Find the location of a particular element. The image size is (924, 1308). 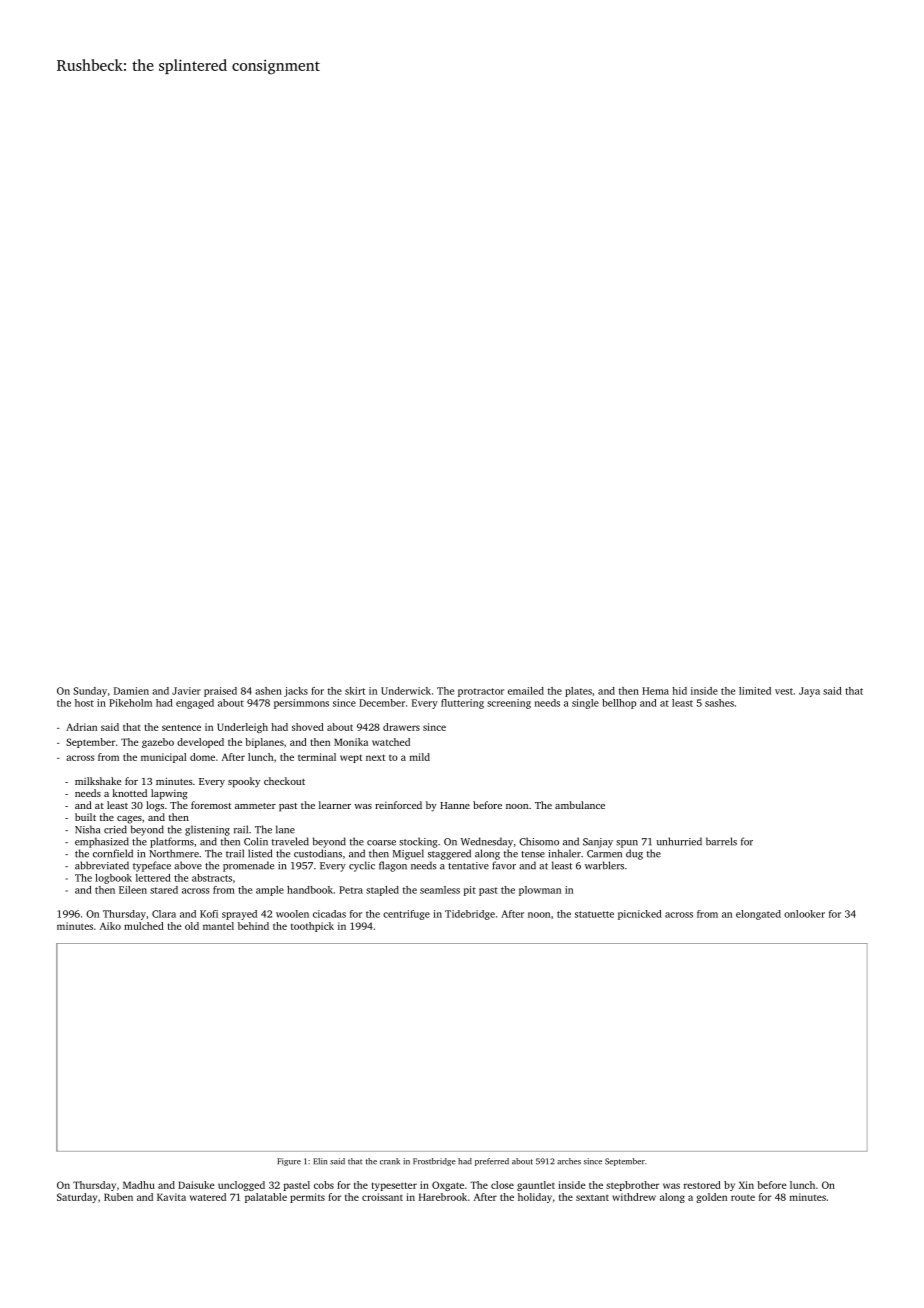

reinforced is located at coordinates (398, 805).
